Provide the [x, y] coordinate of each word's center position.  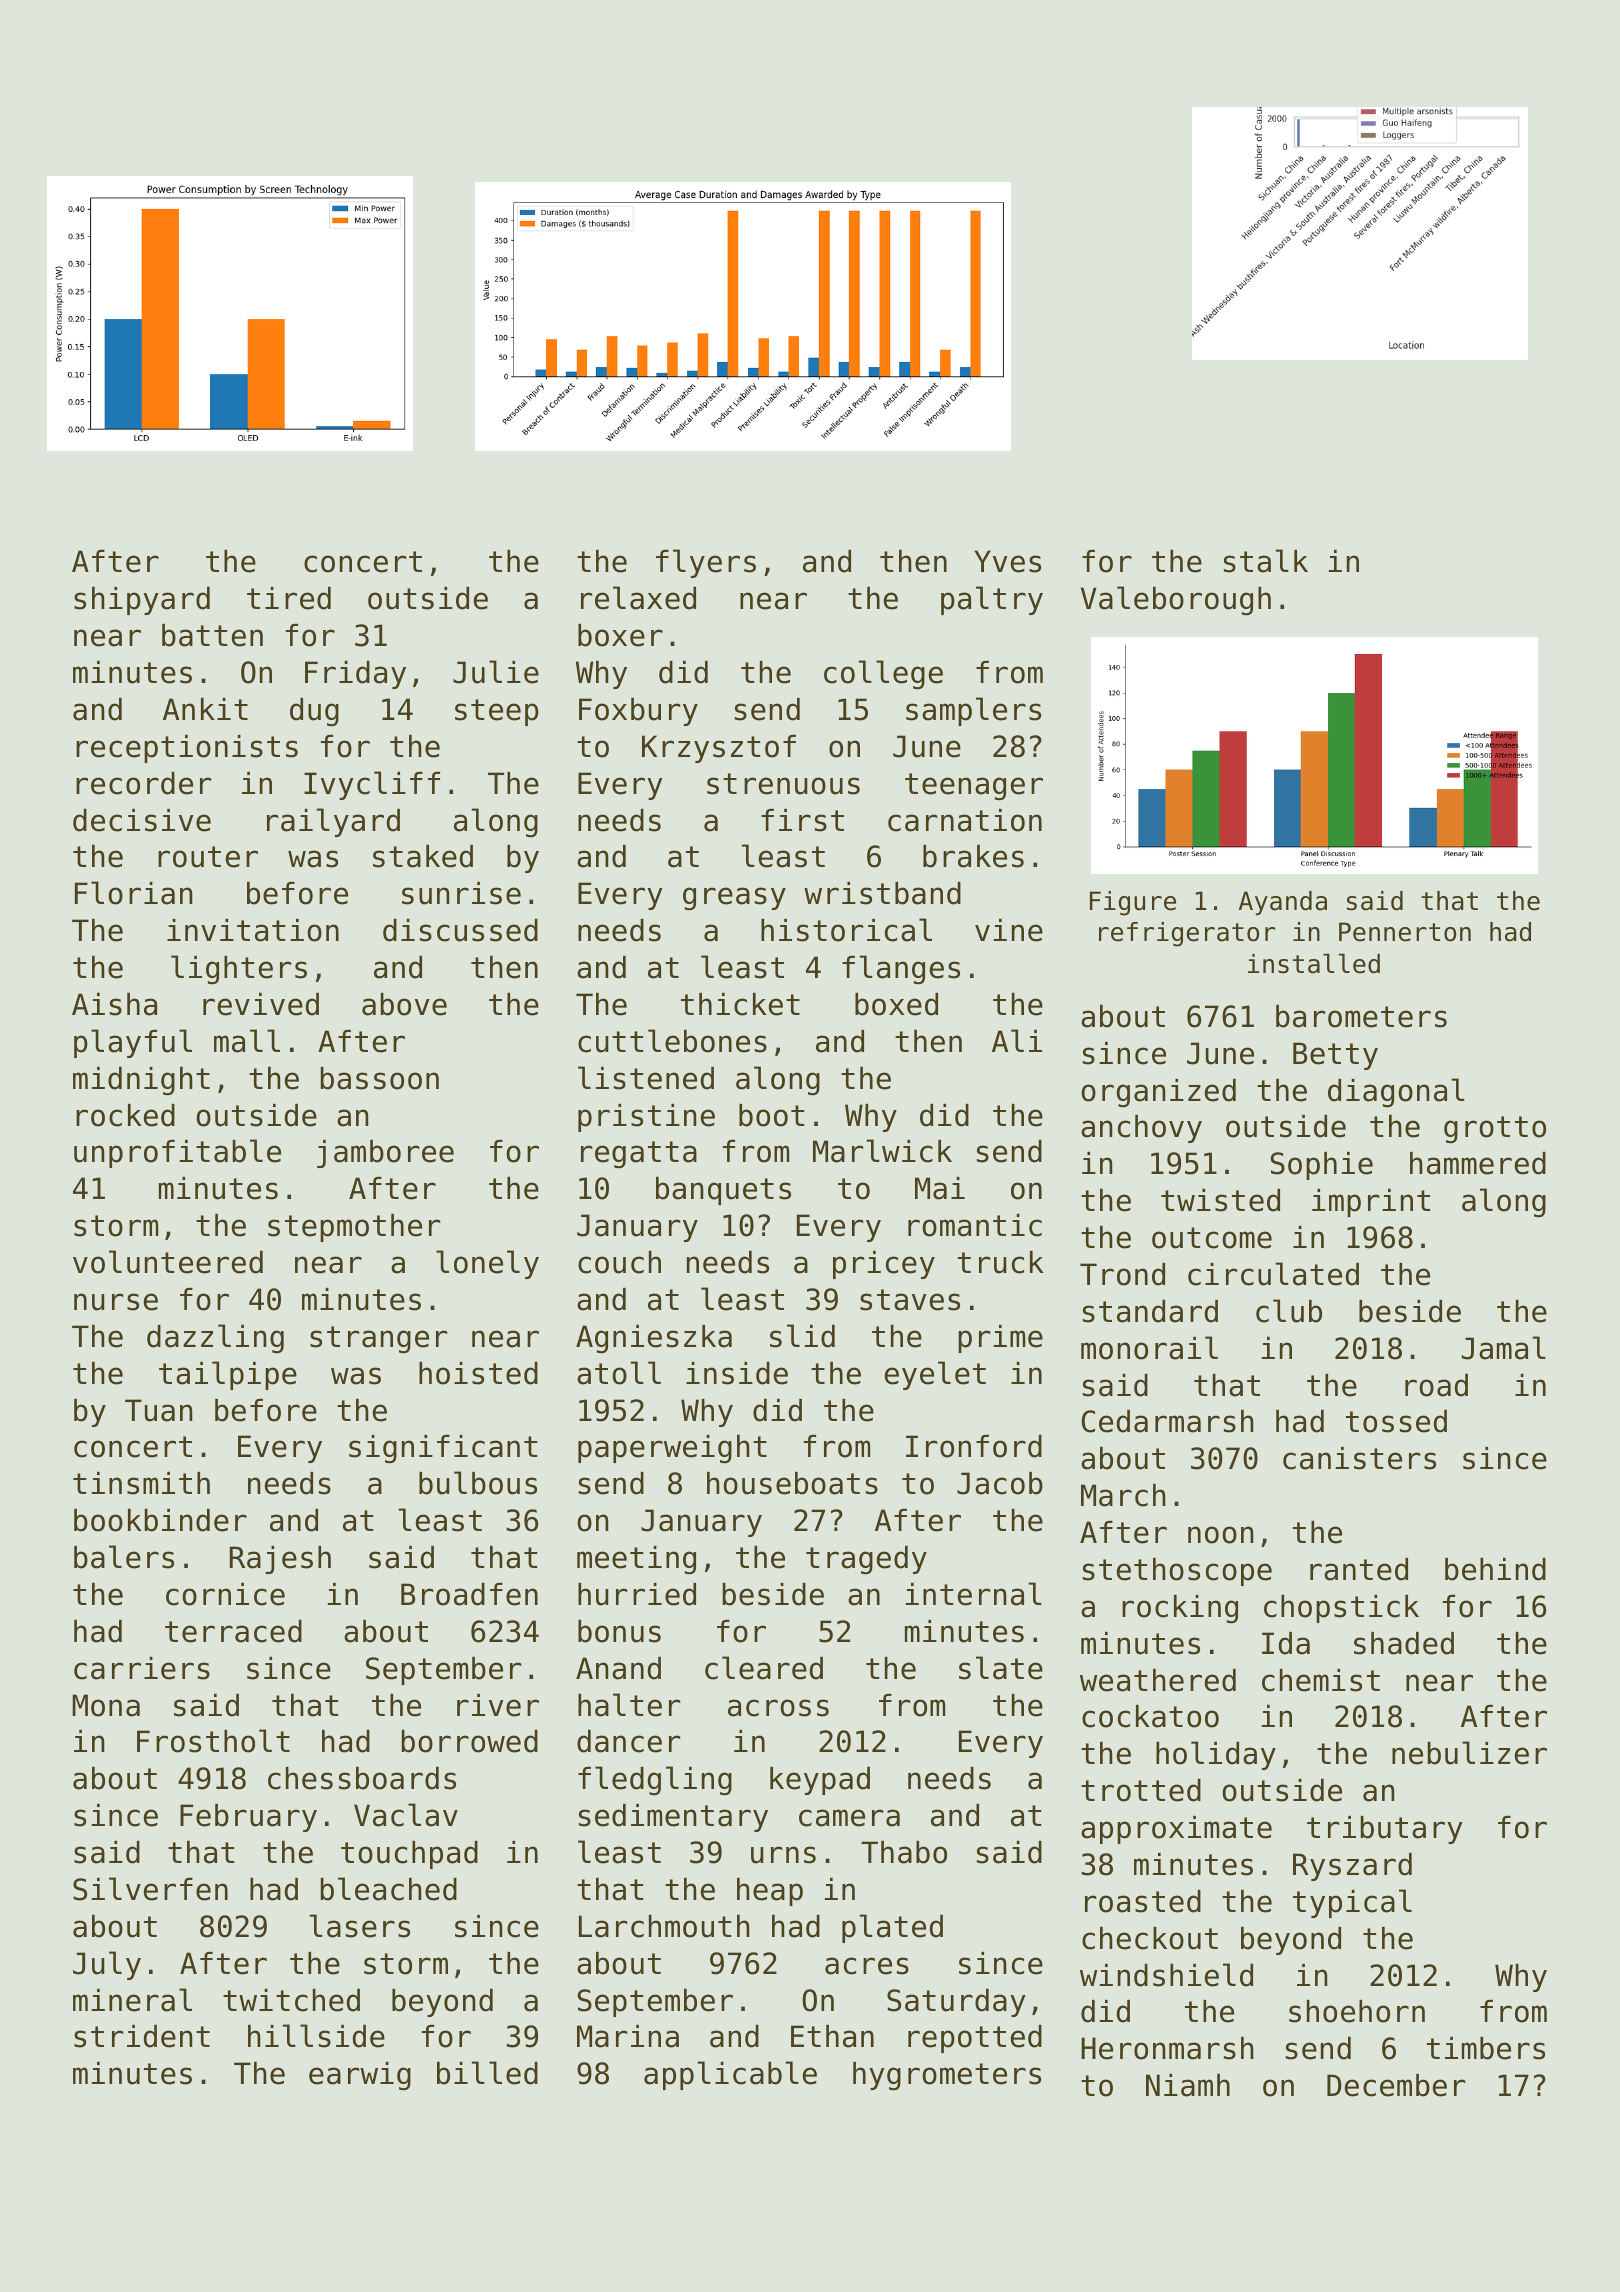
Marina [628, 2036]
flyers [706, 563]
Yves [1008, 561]
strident [142, 2036]
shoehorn [1357, 2011]
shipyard [142, 601]
